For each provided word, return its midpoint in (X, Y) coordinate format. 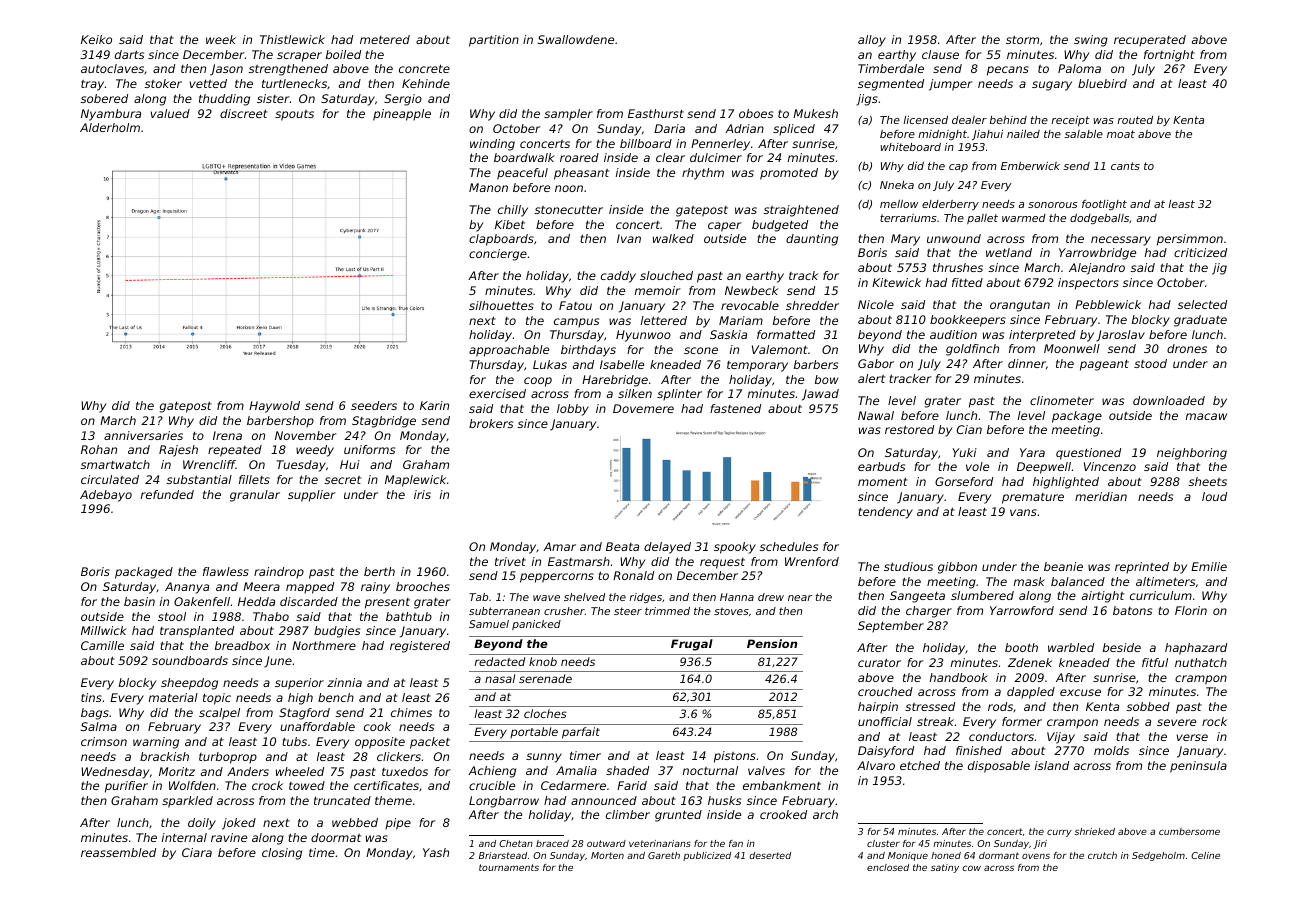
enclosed (888, 867)
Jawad (820, 395)
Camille (102, 645)
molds (1111, 750)
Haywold (274, 407)
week (221, 39)
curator (879, 662)
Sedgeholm (1158, 856)
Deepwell (1044, 468)
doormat (336, 837)
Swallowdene (576, 39)
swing (1091, 41)
